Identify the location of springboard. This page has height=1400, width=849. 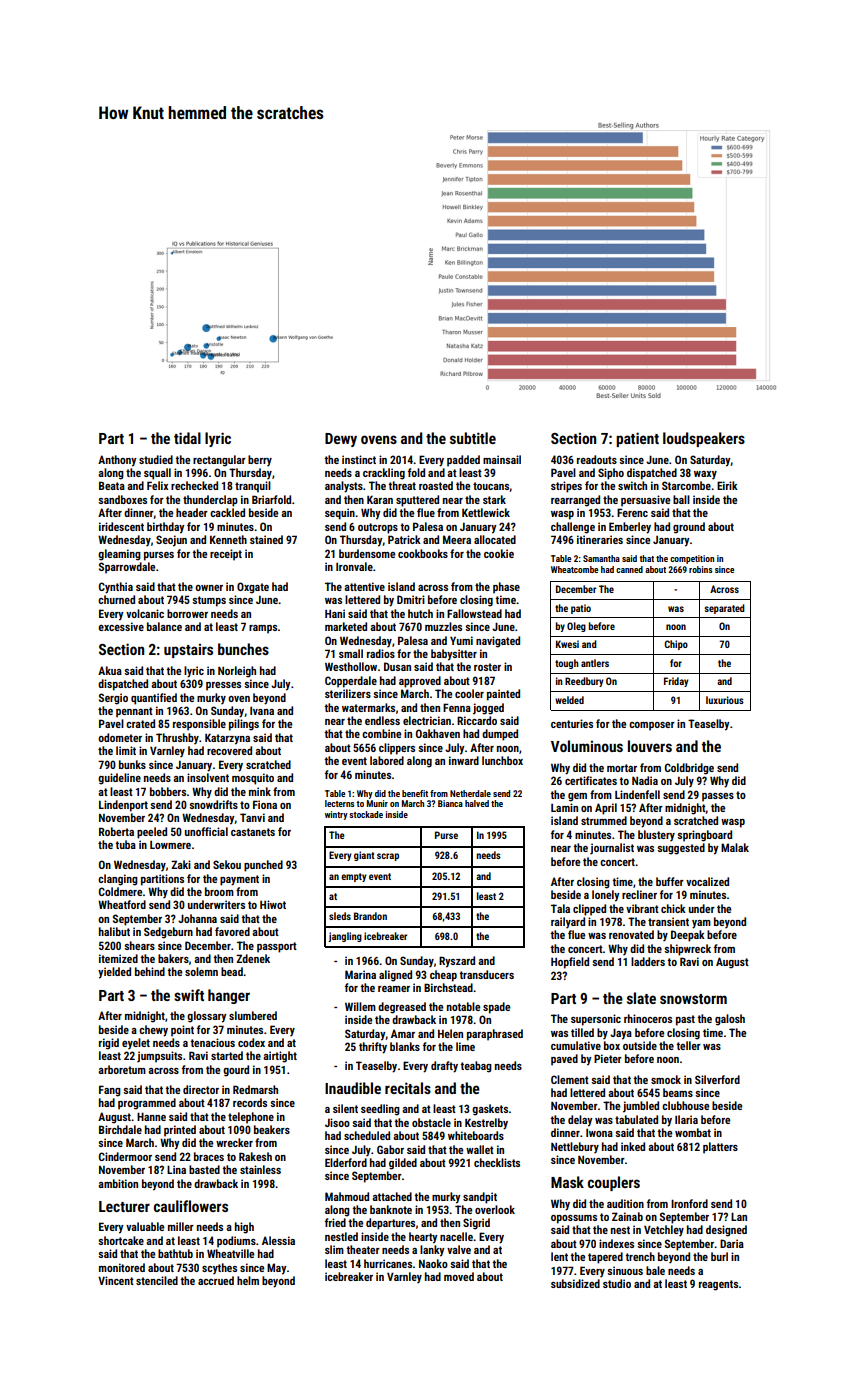
(704, 836).
